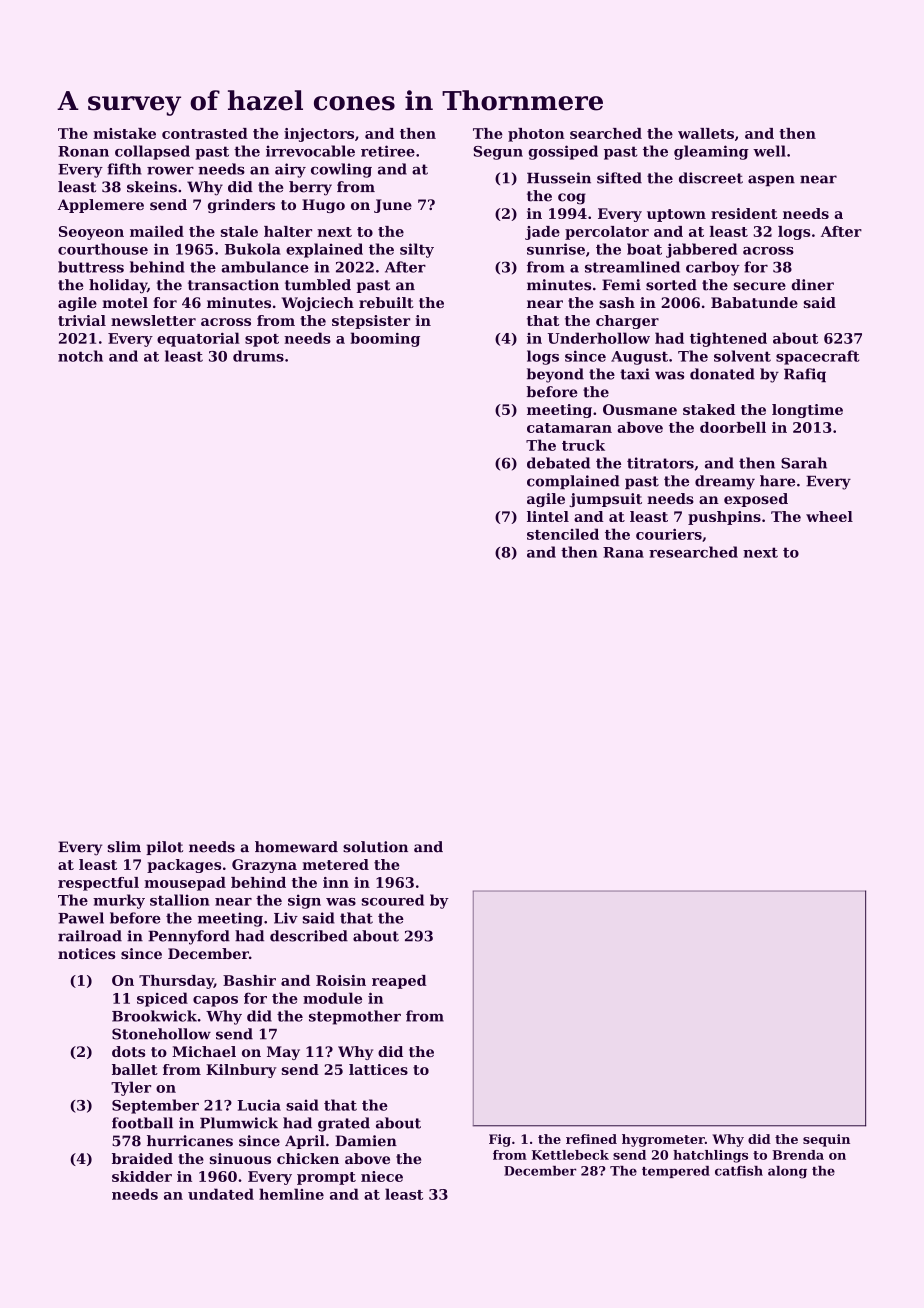  I want to click on well, so click(769, 151).
